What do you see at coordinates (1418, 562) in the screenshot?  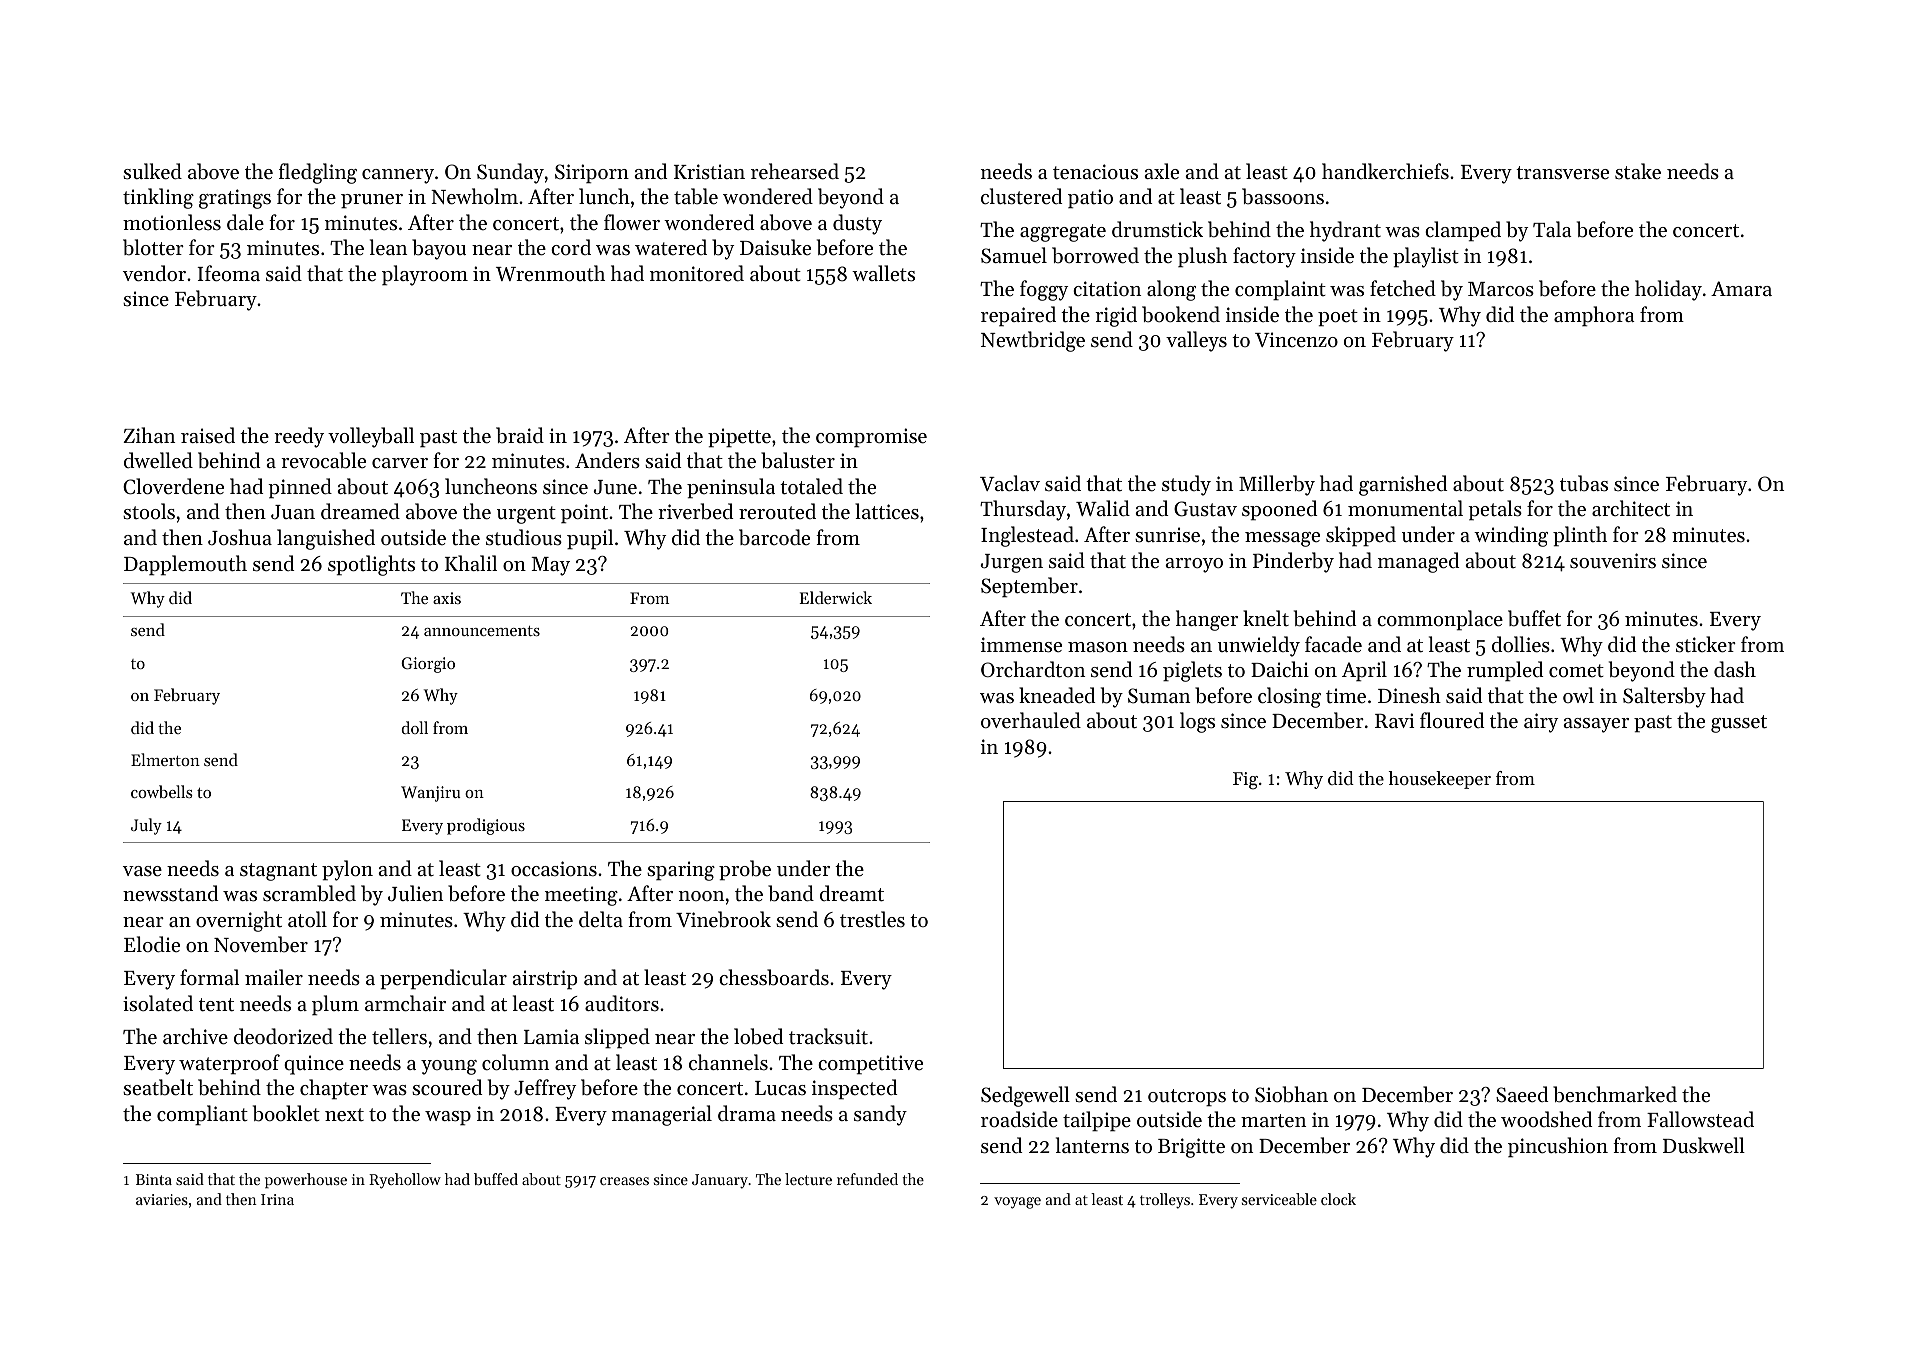 I see `managed` at bounding box center [1418, 562].
